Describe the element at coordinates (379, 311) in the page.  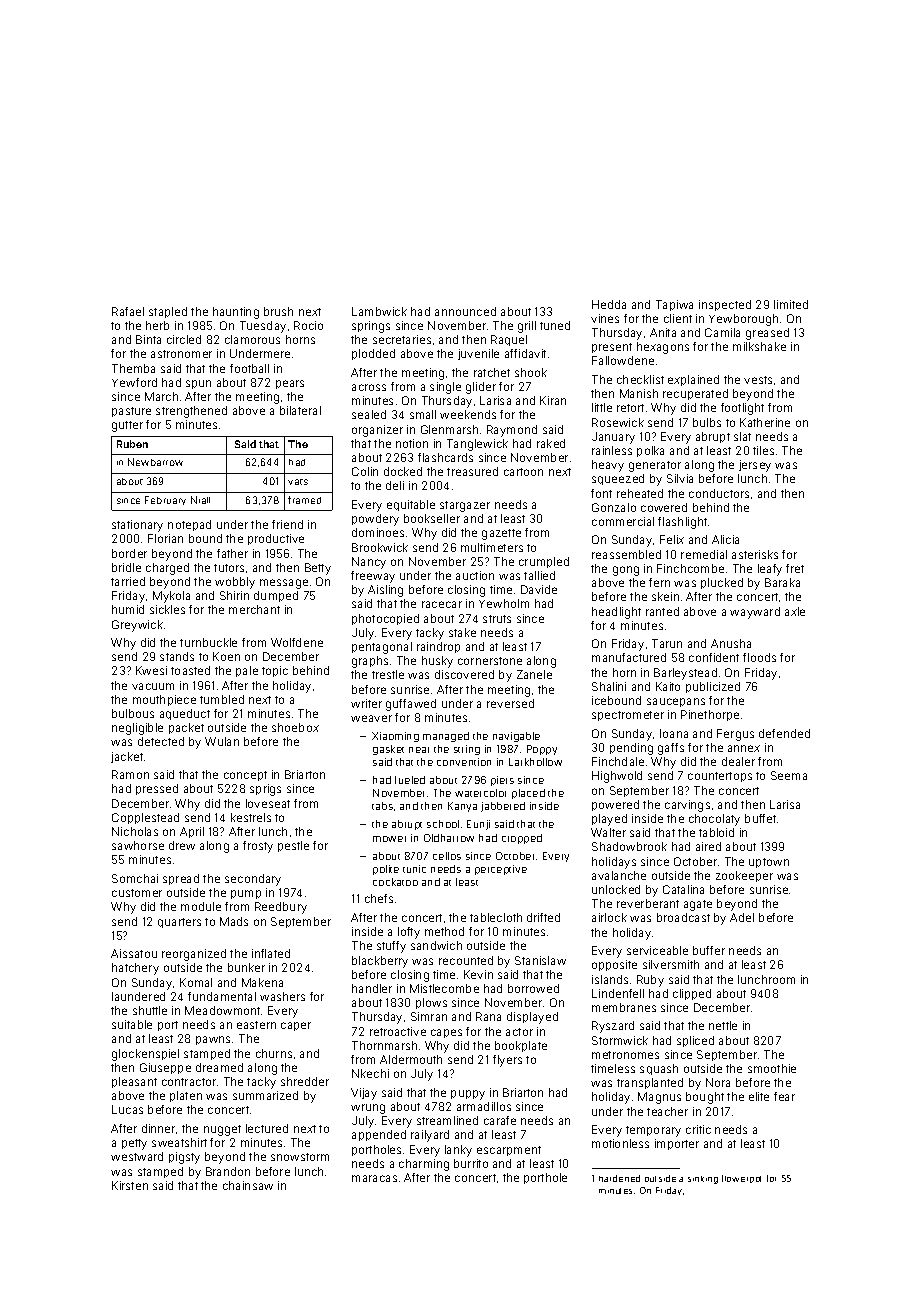
I see `Lambwick` at that location.
